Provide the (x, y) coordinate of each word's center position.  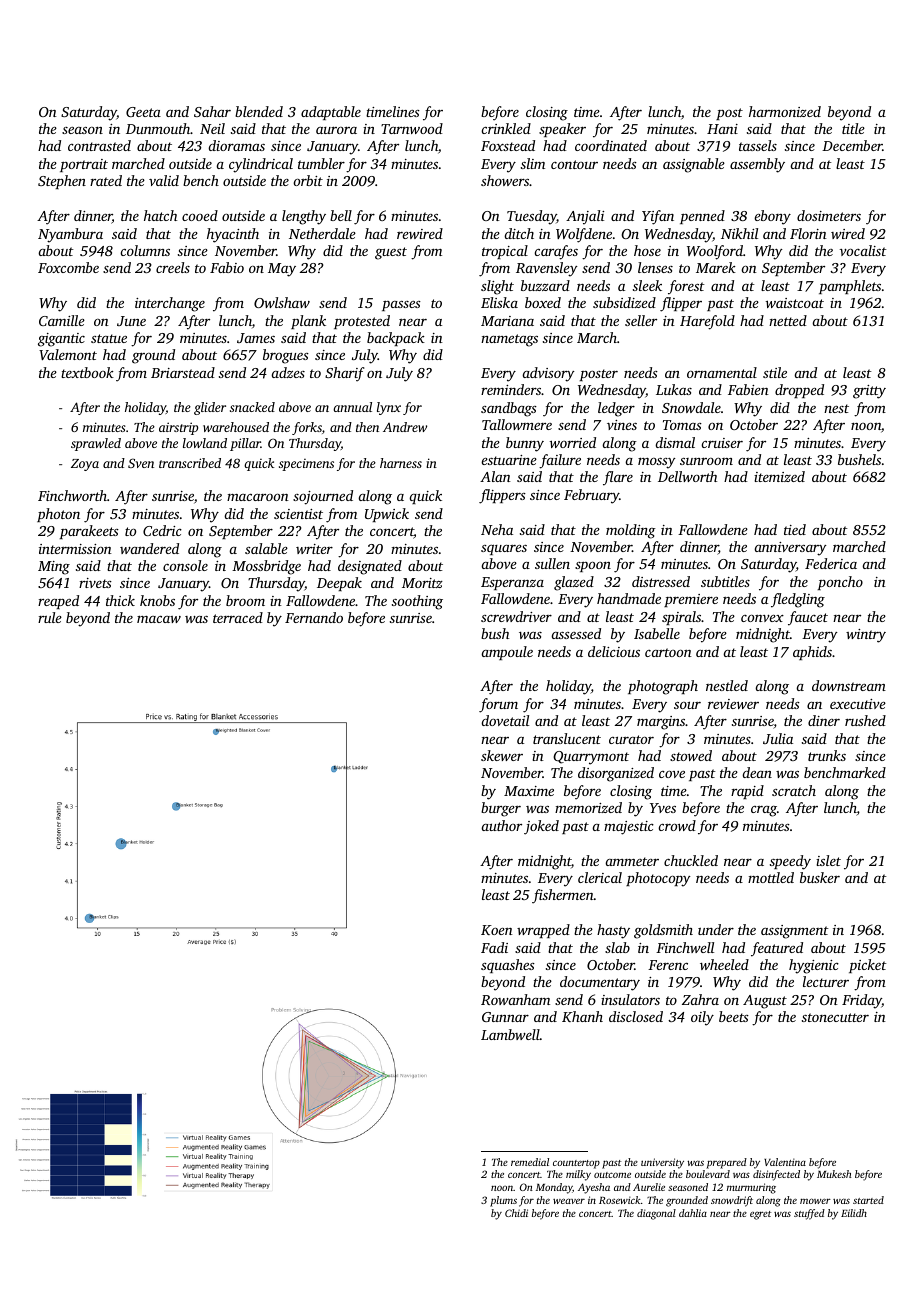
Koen (497, 930)
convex (762, 618)
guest (391, 253)
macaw (159, 619)
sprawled (96, 444)
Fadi (494, 947)
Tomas (682, 425)
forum (498, 705)
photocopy (658, 879)
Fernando (314, 617)
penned (702, 217)
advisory (548, 374)
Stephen (62, 182)
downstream (849, 685)
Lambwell (510, 1034)
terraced (238, 617)
